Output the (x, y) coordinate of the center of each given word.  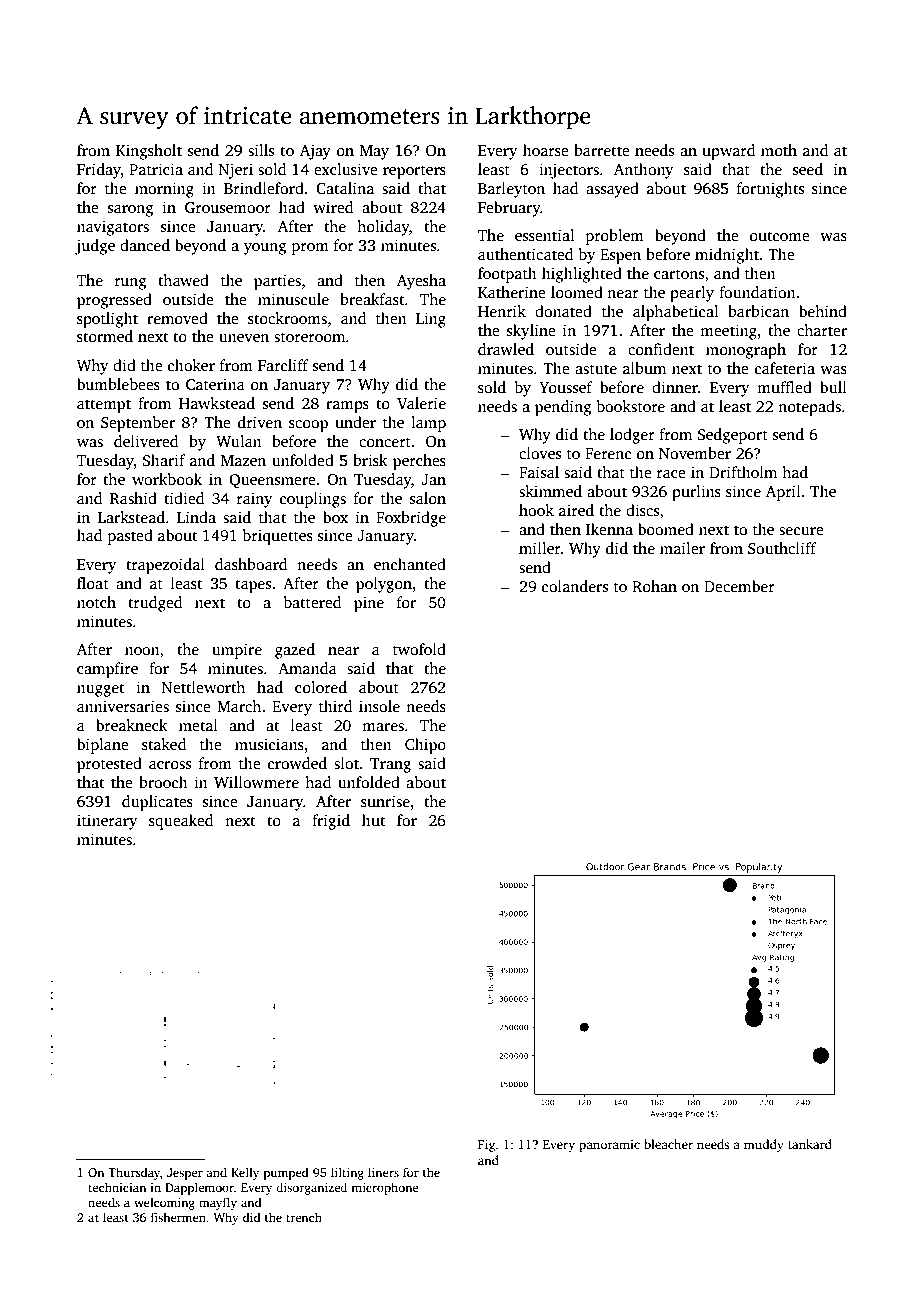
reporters (414, 172)
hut (374, 820)
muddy (764, 1145)
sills (261, 150)
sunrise (385, 801)
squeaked (181, 822)
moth (779, 150)
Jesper (185, 1174)
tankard (810, 1144)
